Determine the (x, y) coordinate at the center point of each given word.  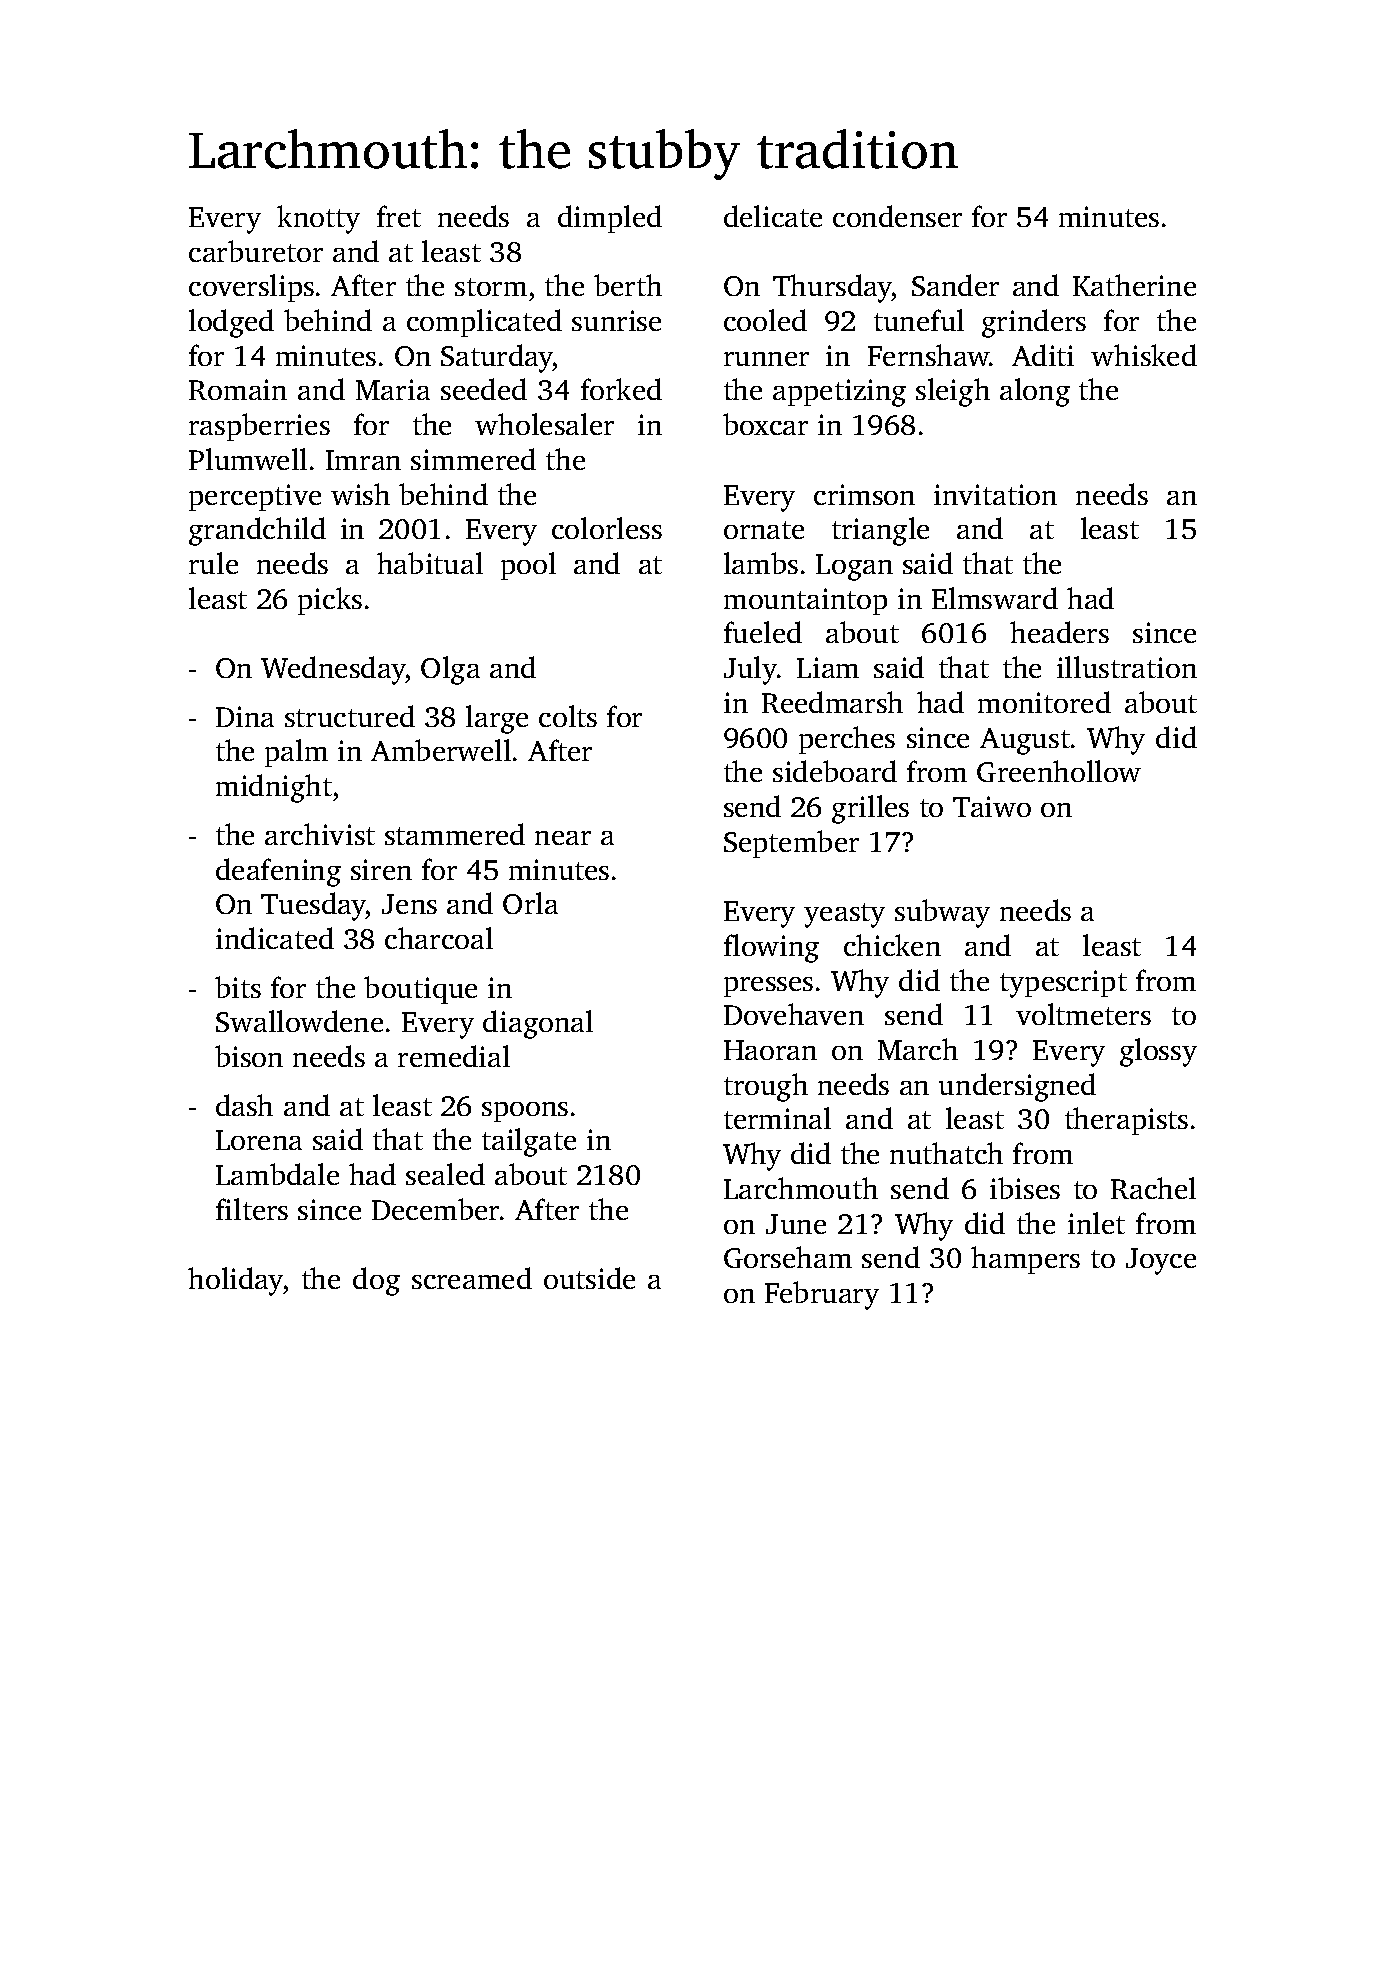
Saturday (497, 358)
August (1025, 741)
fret (399, 216)
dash (244, 1105)
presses (768, 987)
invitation (995, 494)
